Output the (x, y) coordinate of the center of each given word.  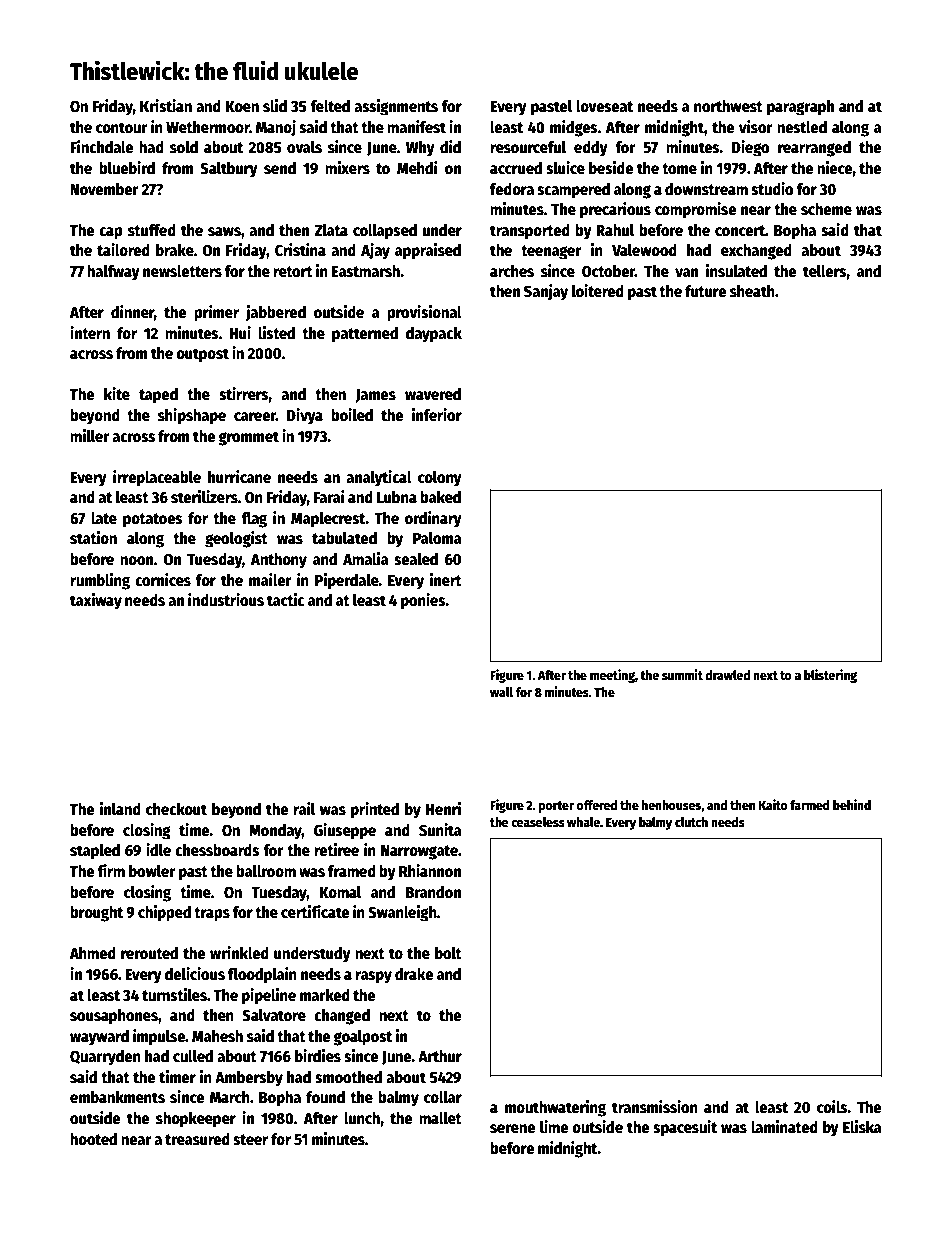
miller (90, 436)
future (706, 291)
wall (501, 692)
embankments (117, 1097)
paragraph (800, 108)
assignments (396, 107)
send (280, 168)
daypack (434, 335)
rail (304, 808)
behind (852, 804)
